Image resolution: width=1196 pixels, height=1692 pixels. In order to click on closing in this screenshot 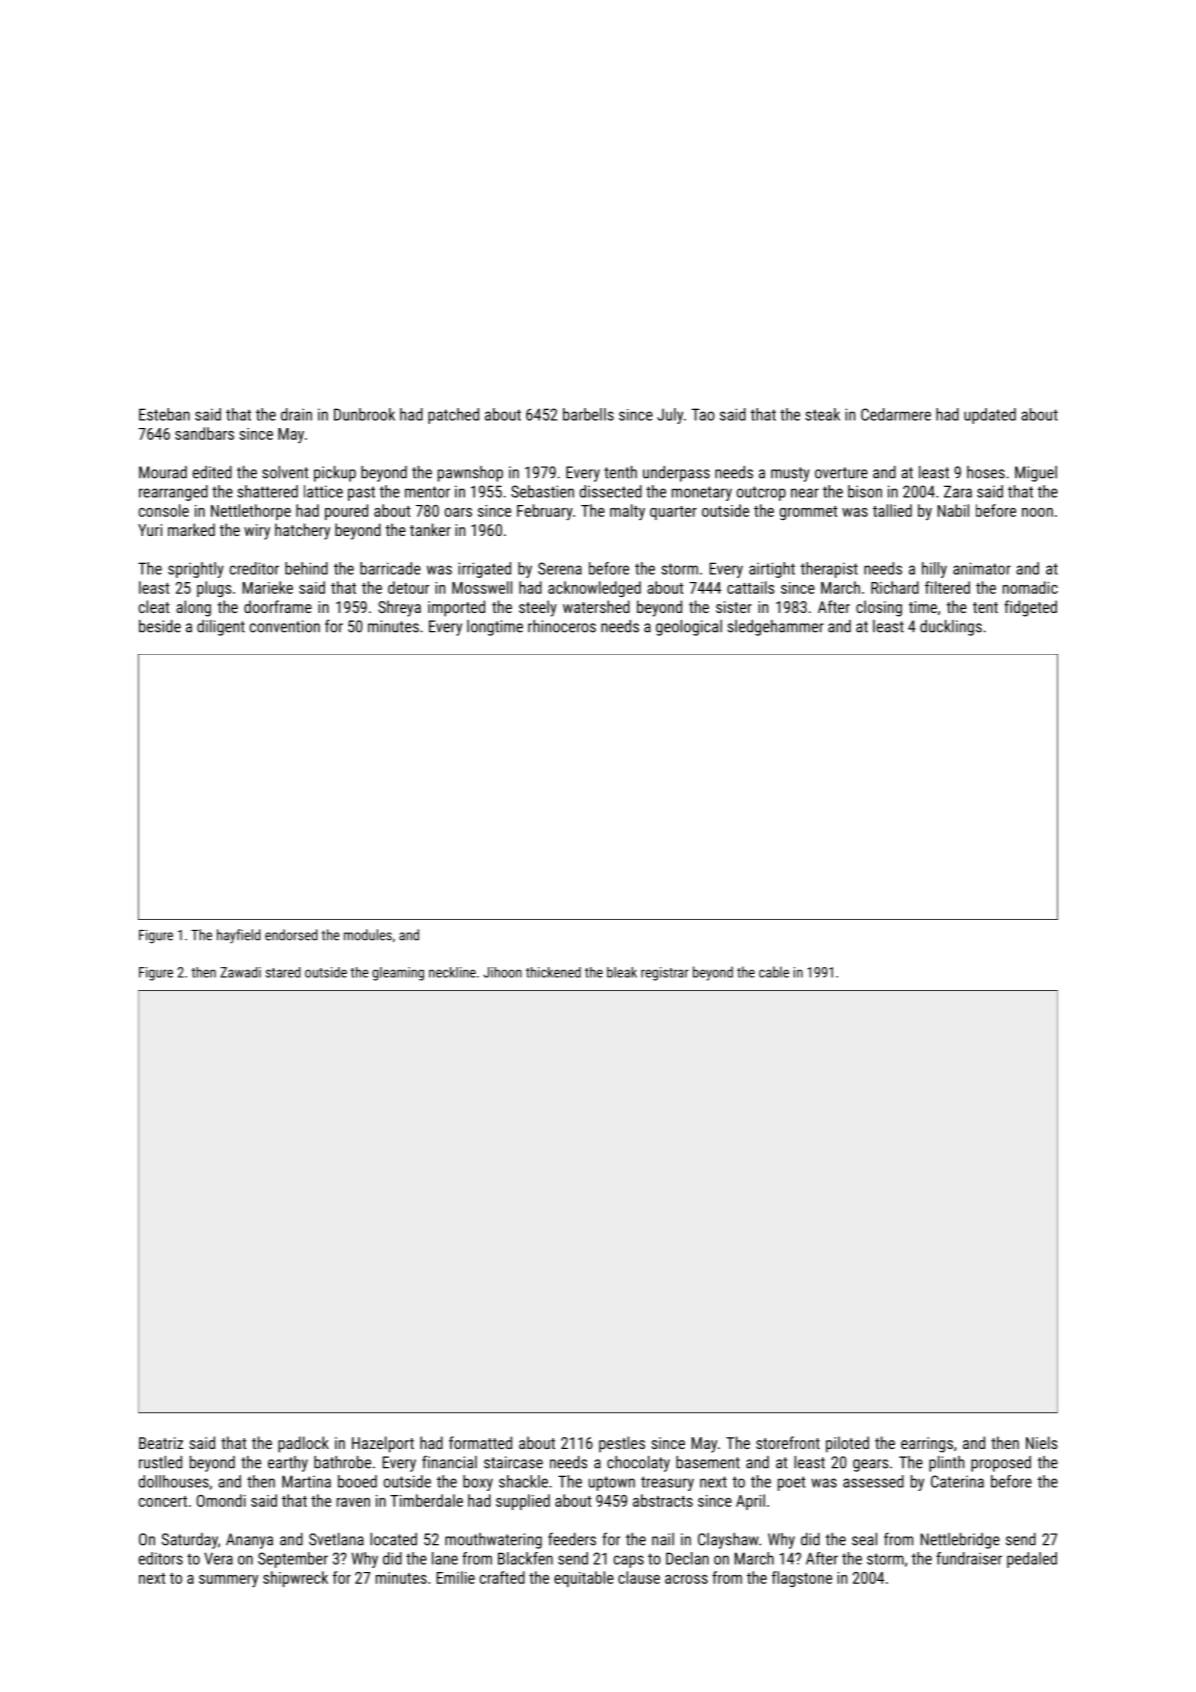, I will do `click(879, 608)`.
